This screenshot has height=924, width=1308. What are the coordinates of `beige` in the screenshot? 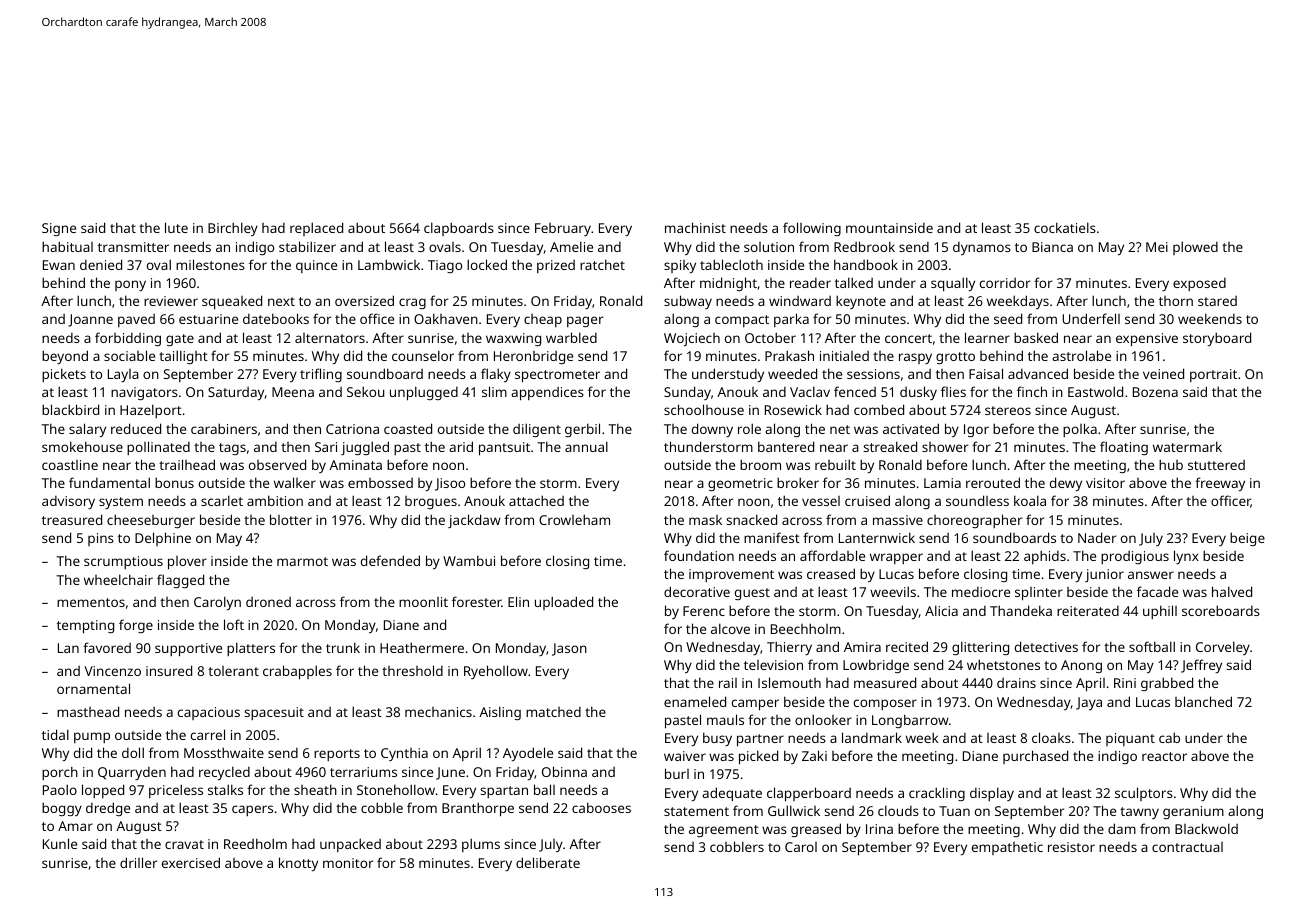 It's located at (1247, 539).
